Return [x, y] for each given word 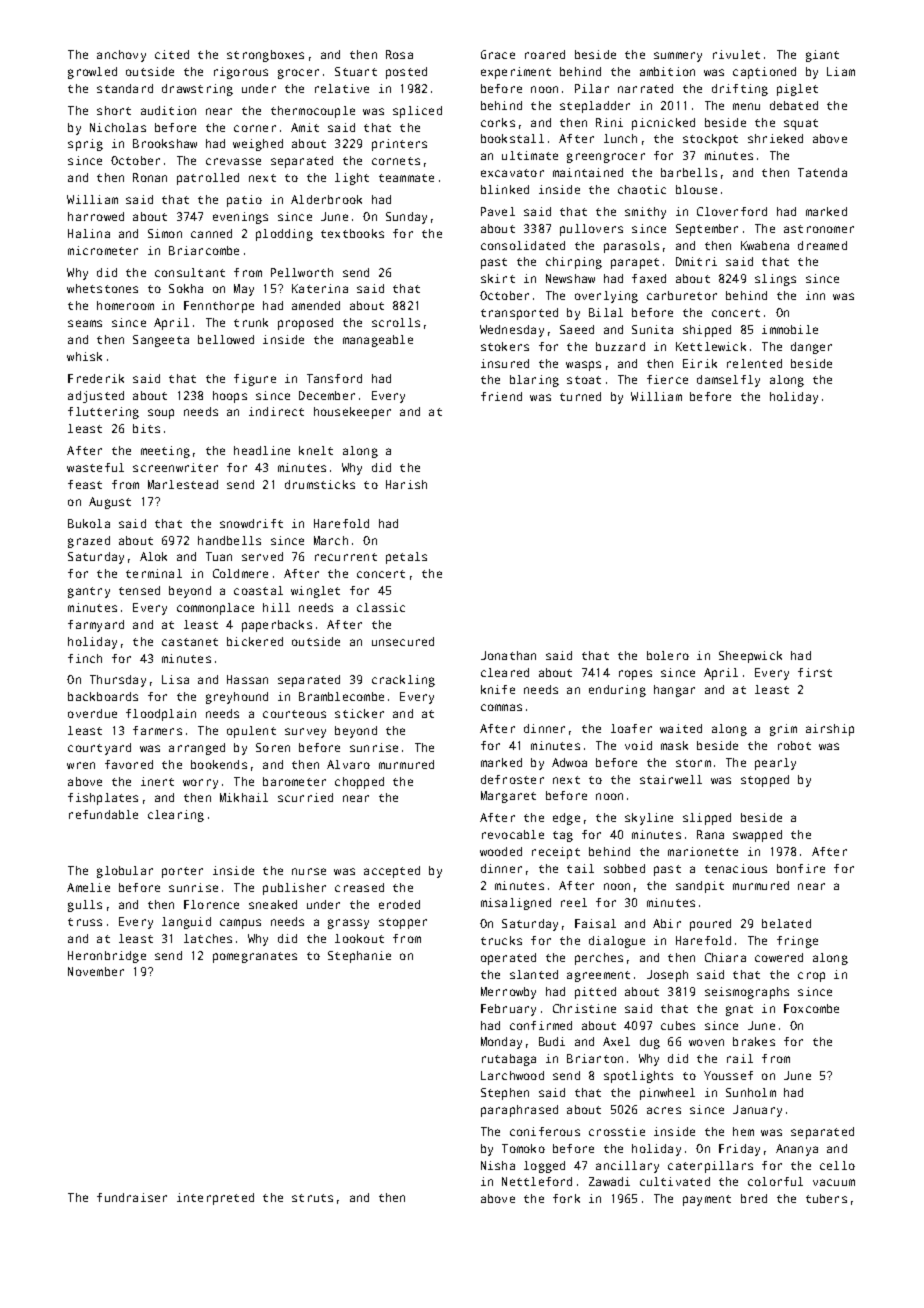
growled [92, 73]
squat [801, 124]
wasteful [95, 467]
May [244, 290]
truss [85, 922]
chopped [359, 783]
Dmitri [696, 261]
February [508, 1010]
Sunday [406, 218]
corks [498, 122]
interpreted [215, 1199]
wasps [583, 366]
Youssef [728, 1075]
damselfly [728, 381]
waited [681, 728]
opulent [251, 732]
